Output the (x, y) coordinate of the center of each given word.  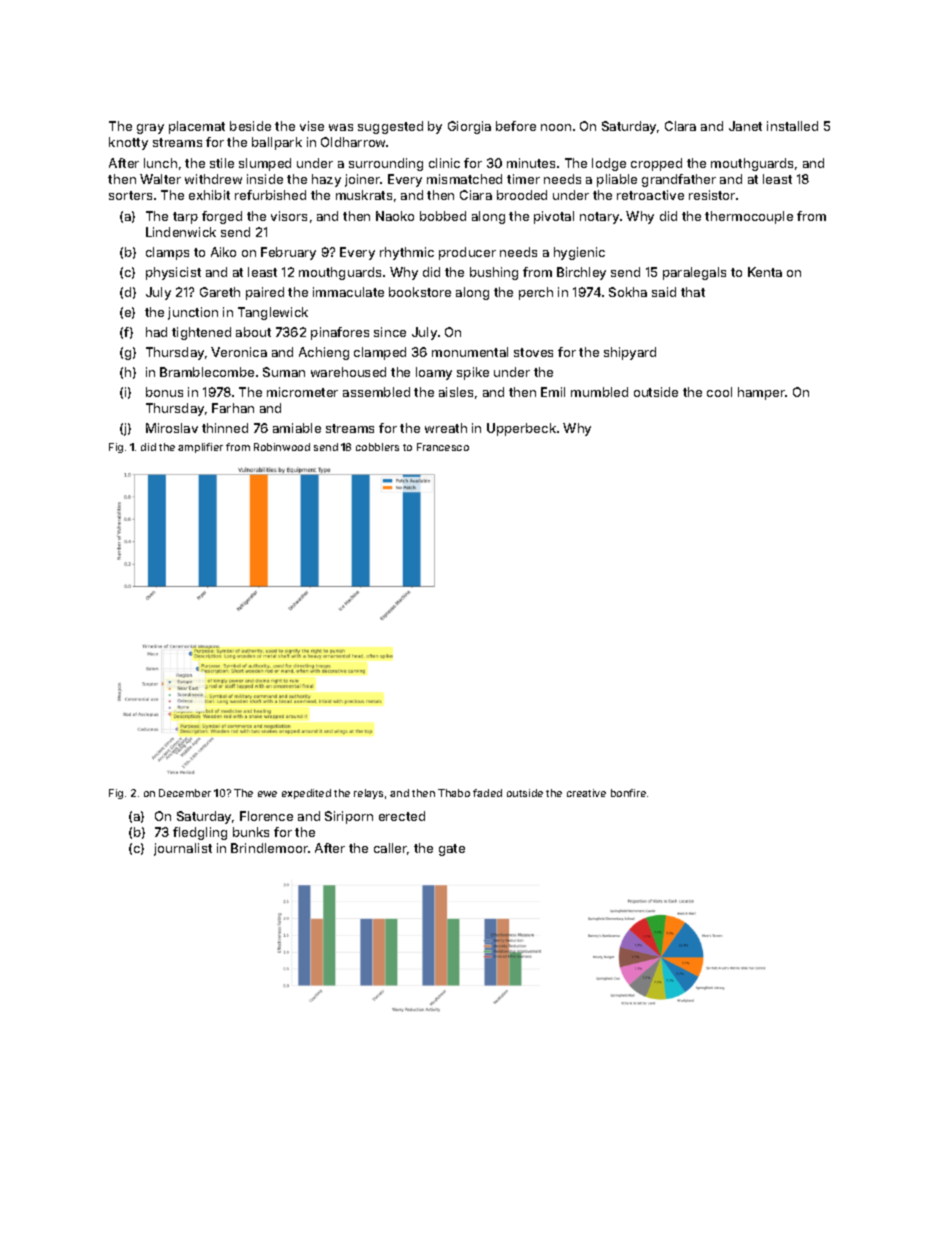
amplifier (200, 448)
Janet (745, 126)
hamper (762, 393)
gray (150, 129)
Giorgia (469, 127)
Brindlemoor (269, 848)
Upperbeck (521, 429)
